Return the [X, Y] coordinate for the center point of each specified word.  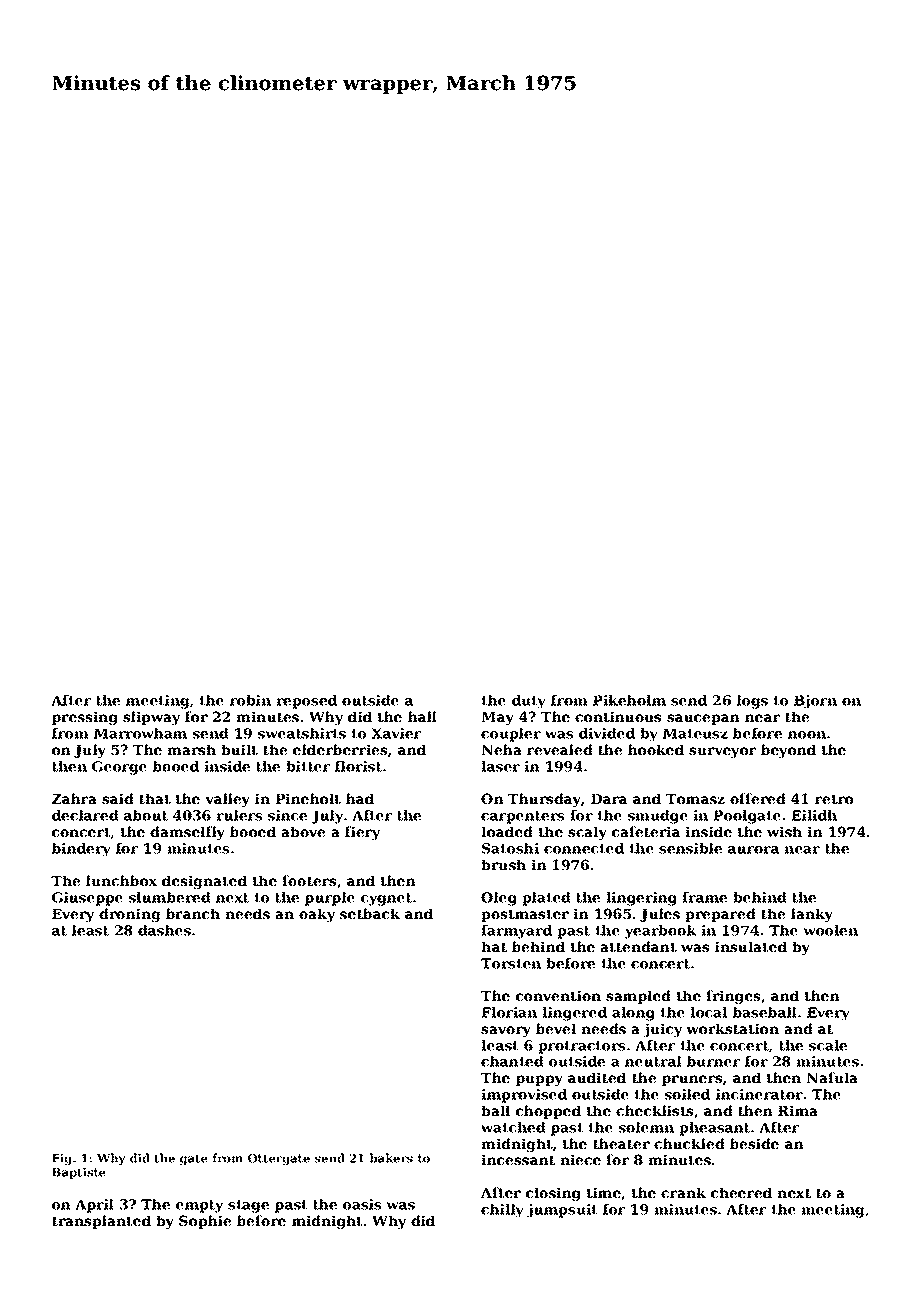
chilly [502, 1211]
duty [529, 702]
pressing [85, 718]
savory [506, 1031]
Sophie [205, 1222]
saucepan [703, 719]
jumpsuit [562, 1211]
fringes [733, 997]
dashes [164, 930]
